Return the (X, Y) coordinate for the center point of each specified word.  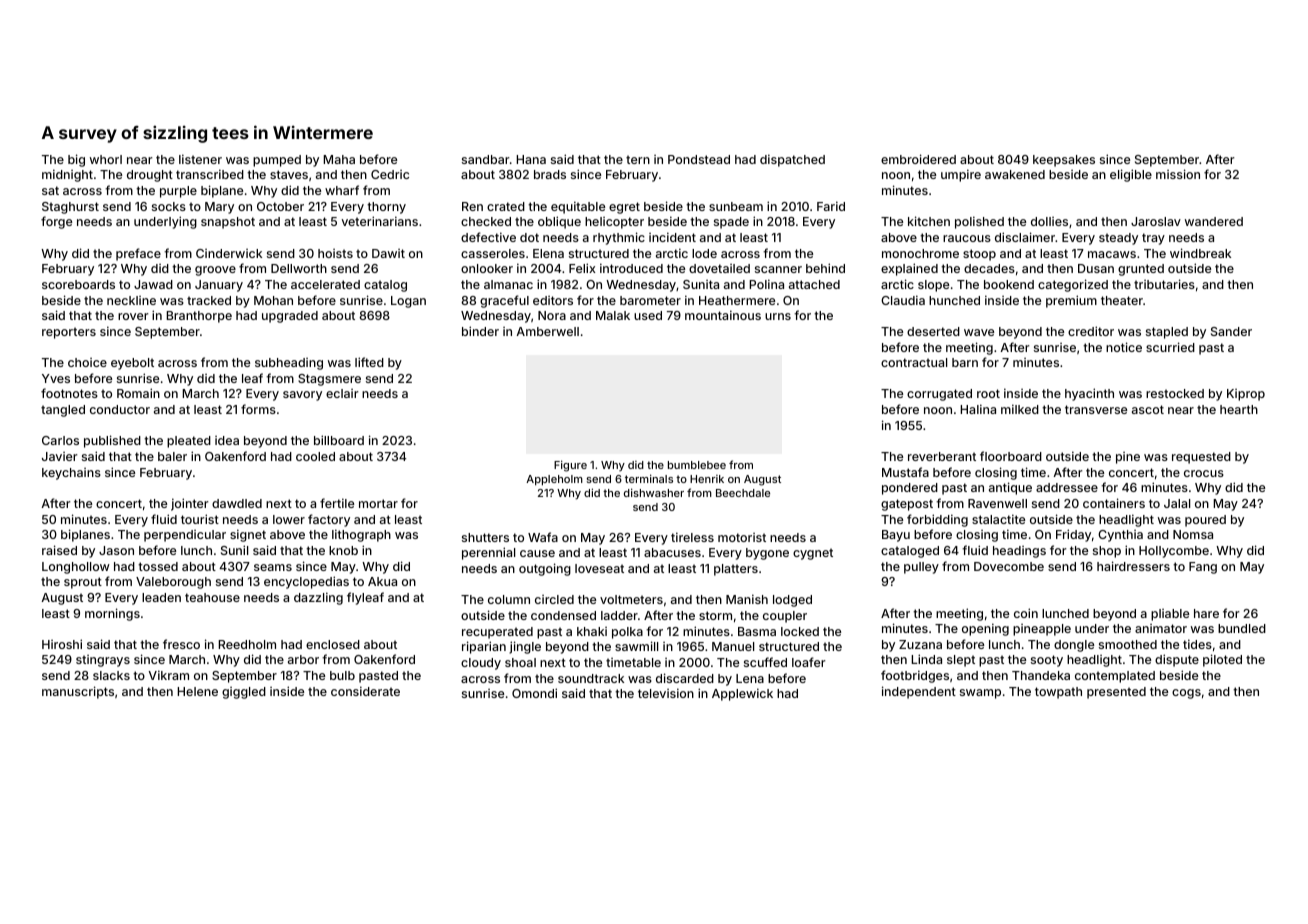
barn (965, 362)
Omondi (534, 693)
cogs (1186, 694)
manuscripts (78, 692)
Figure (570, 466)
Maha (339, 159)
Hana (531, 159)
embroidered (918, 159)
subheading (289, 364)
